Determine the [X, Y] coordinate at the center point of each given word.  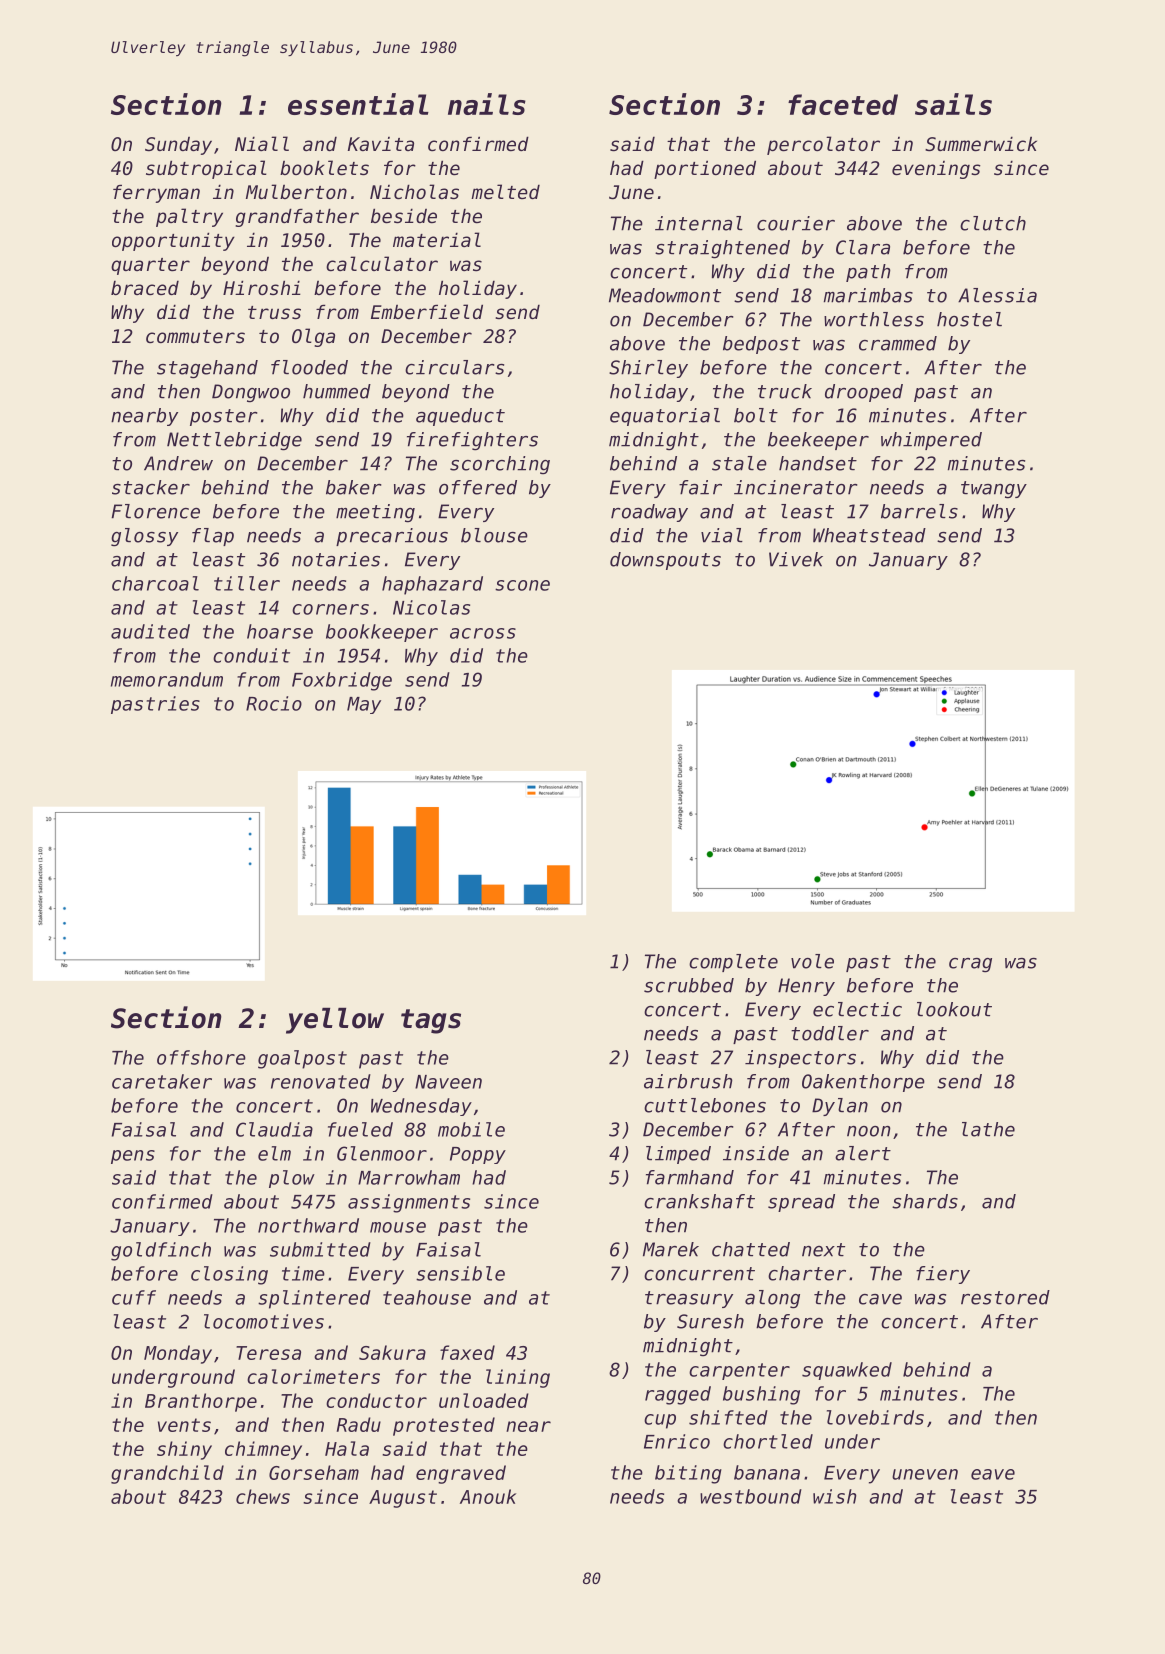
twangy [994, 490]
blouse [494, 535]
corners [330, 609]
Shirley [648, 369]
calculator [382, 263]
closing [229, 1275]
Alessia [997, 295]
